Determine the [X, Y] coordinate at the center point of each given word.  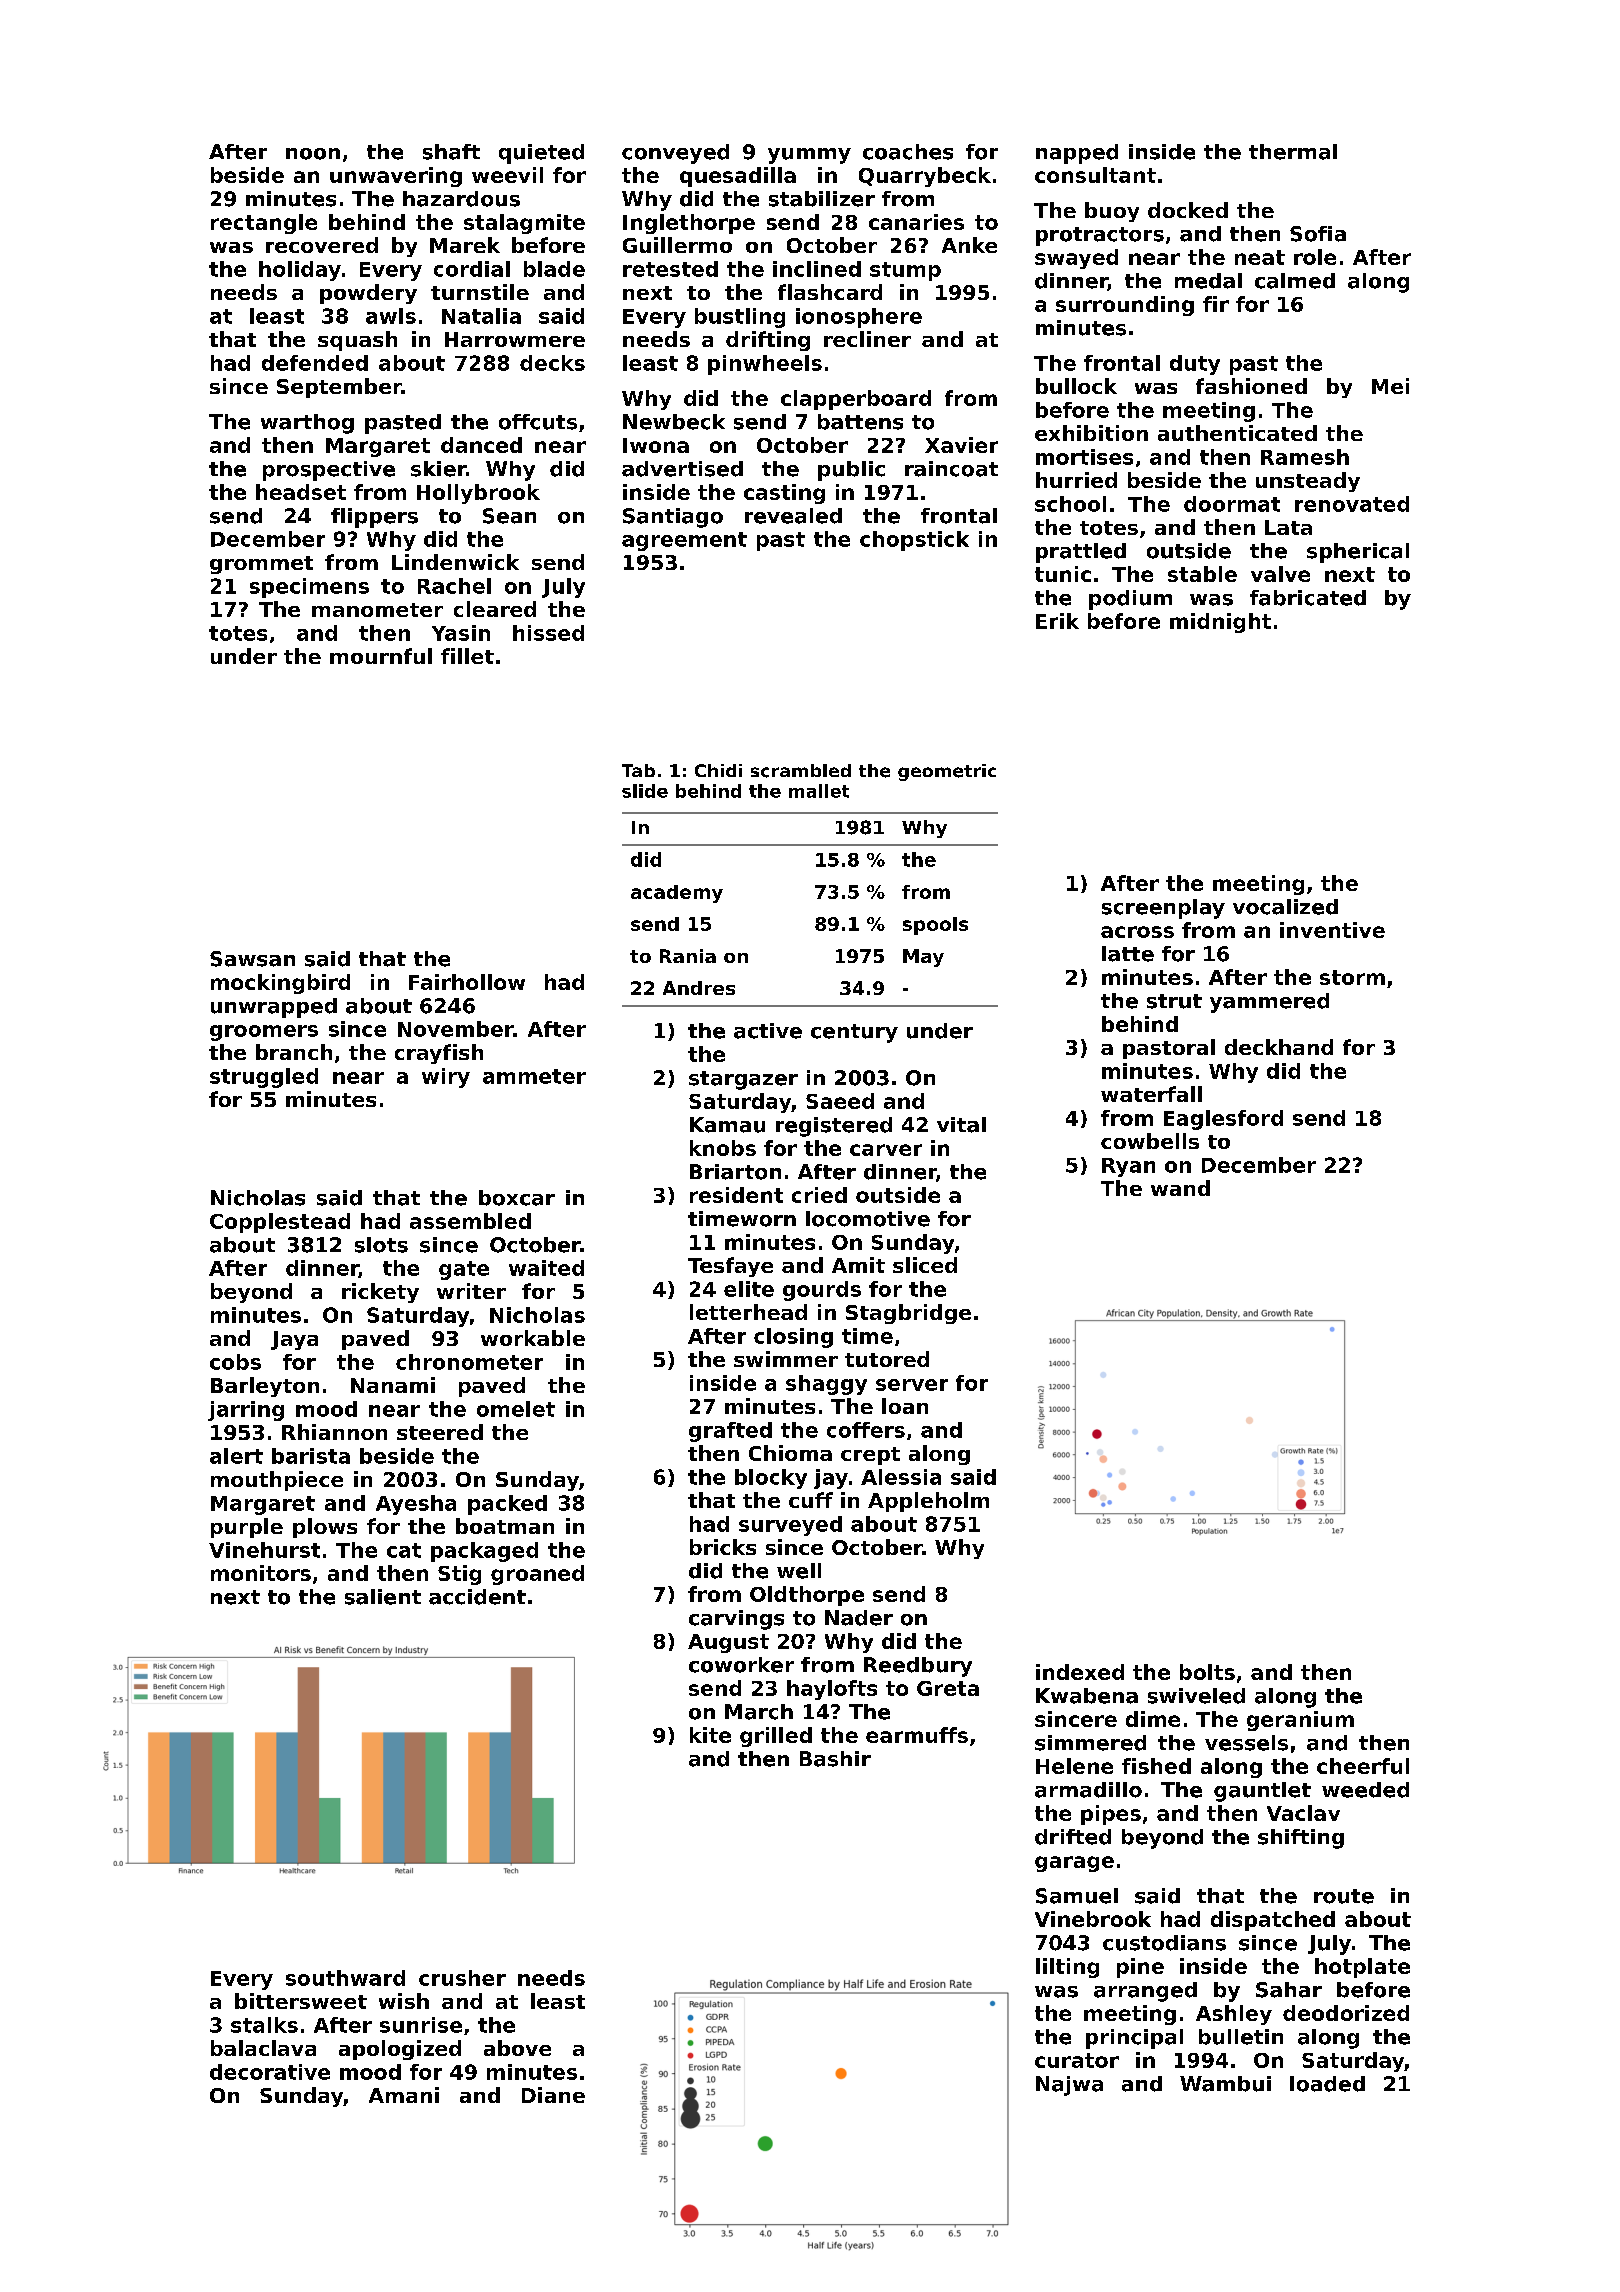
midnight [1220, 623]
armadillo [1088, 1790]
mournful [381, 656]
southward [345, 1978]
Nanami [393, 1385]
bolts [1207, 1672]
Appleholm [928, 1502]
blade [554, 269]
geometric [947, 772]
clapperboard [856, 400]
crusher [462, 1978]
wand [1180, 1188]
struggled [264, 1078]
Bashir [835, 1759]
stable [1202, 574]
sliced [925, 1265]
